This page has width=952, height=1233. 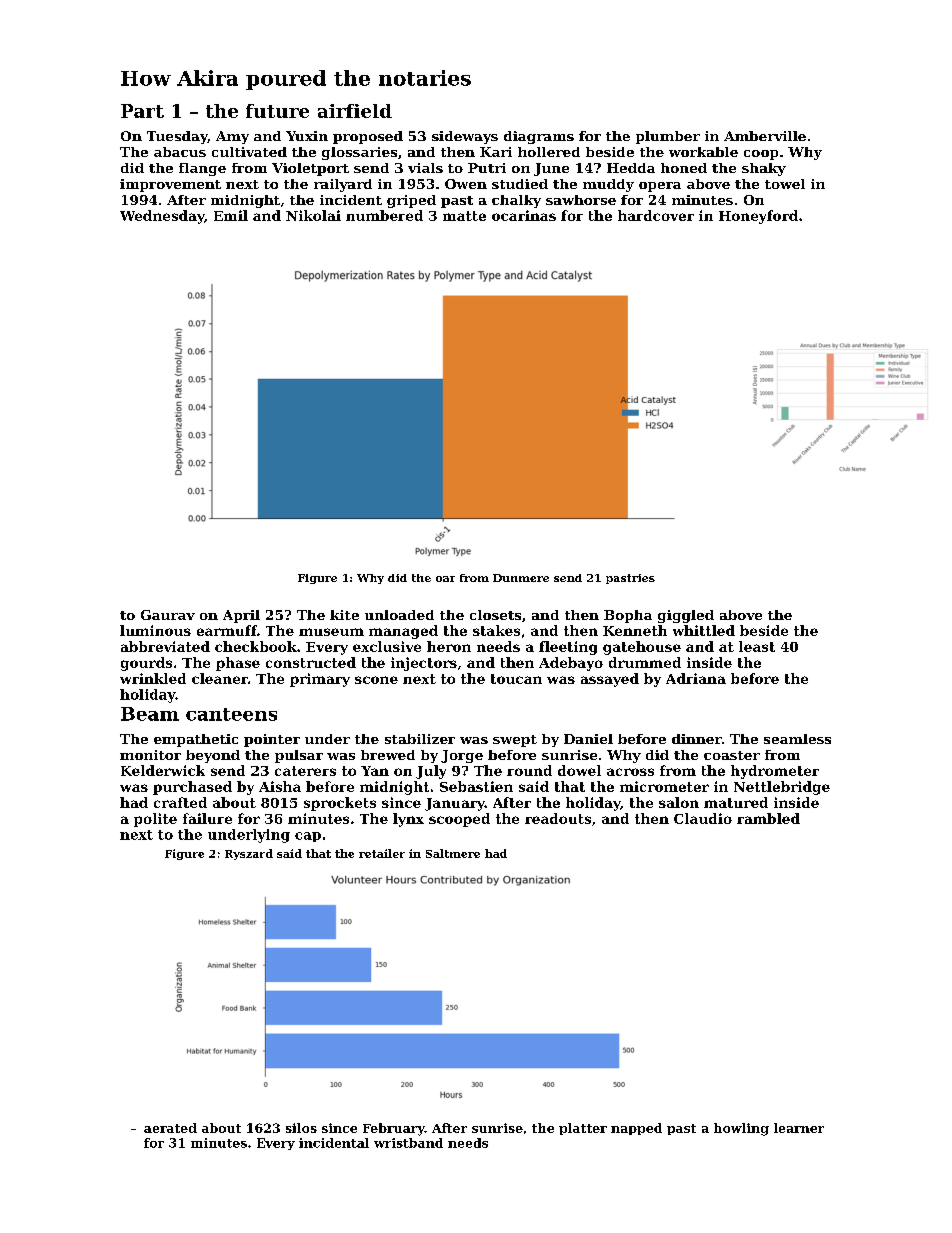 I want to click on Honeyford, so click(x=758, y=217).
